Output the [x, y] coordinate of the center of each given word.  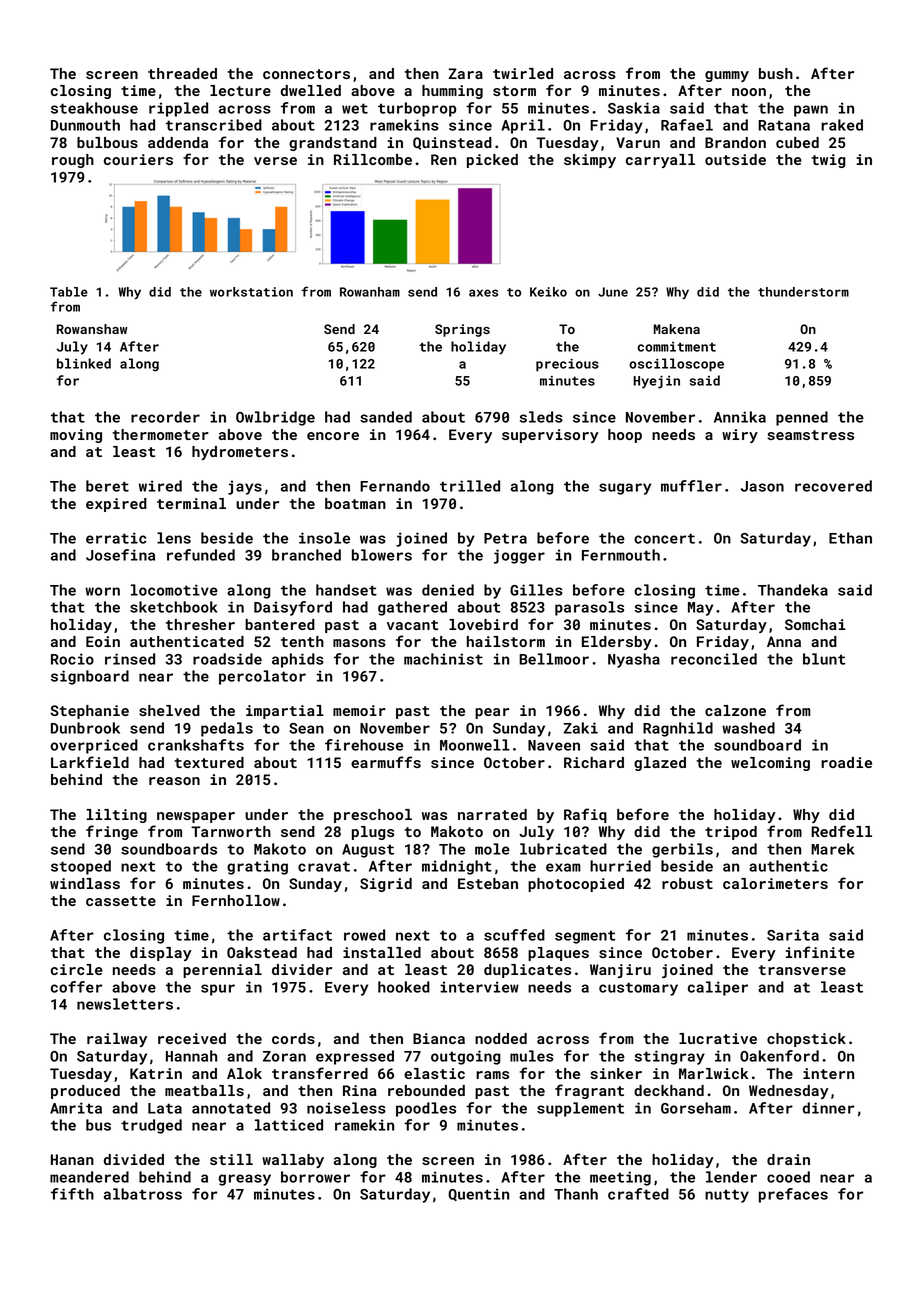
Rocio [72, 659]
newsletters [125, 1004]
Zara [466, 73]
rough [73, 161]
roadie [846, 762]
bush [776, 73]
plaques [558, 954]
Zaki [581, 728]
